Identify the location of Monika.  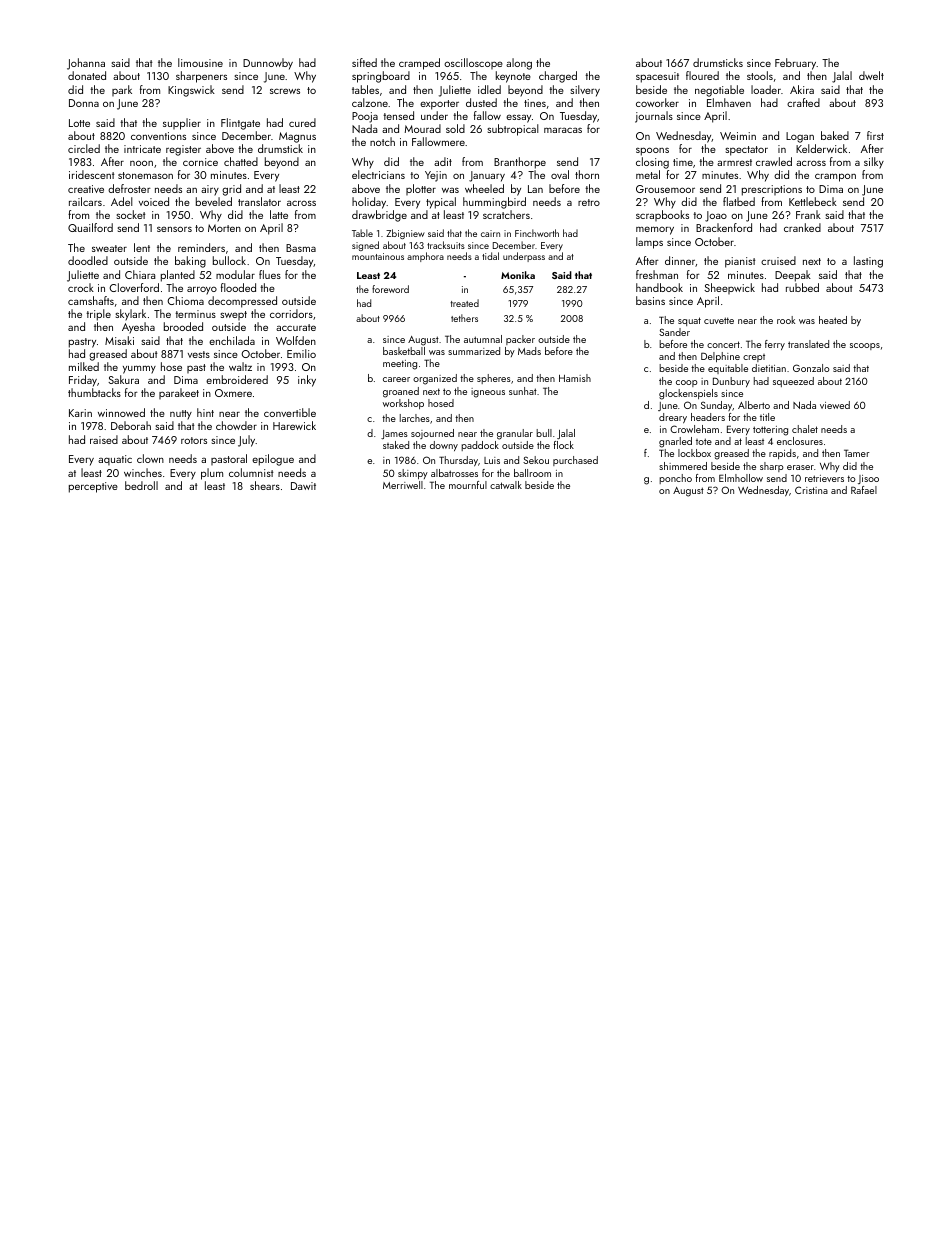
(518, 275).
